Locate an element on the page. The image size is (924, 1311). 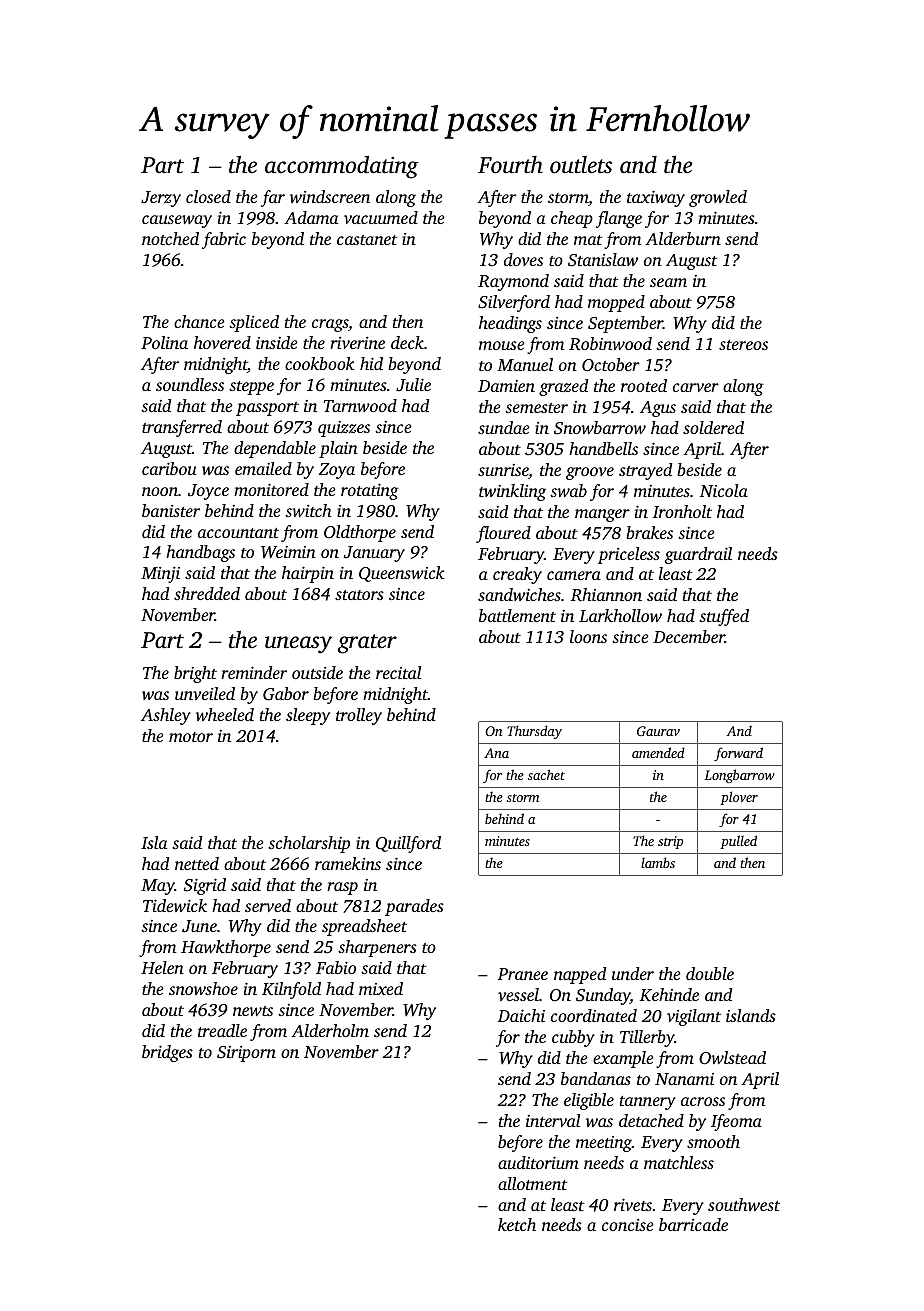
Siriporn is located at coordinates (246, 1054).
